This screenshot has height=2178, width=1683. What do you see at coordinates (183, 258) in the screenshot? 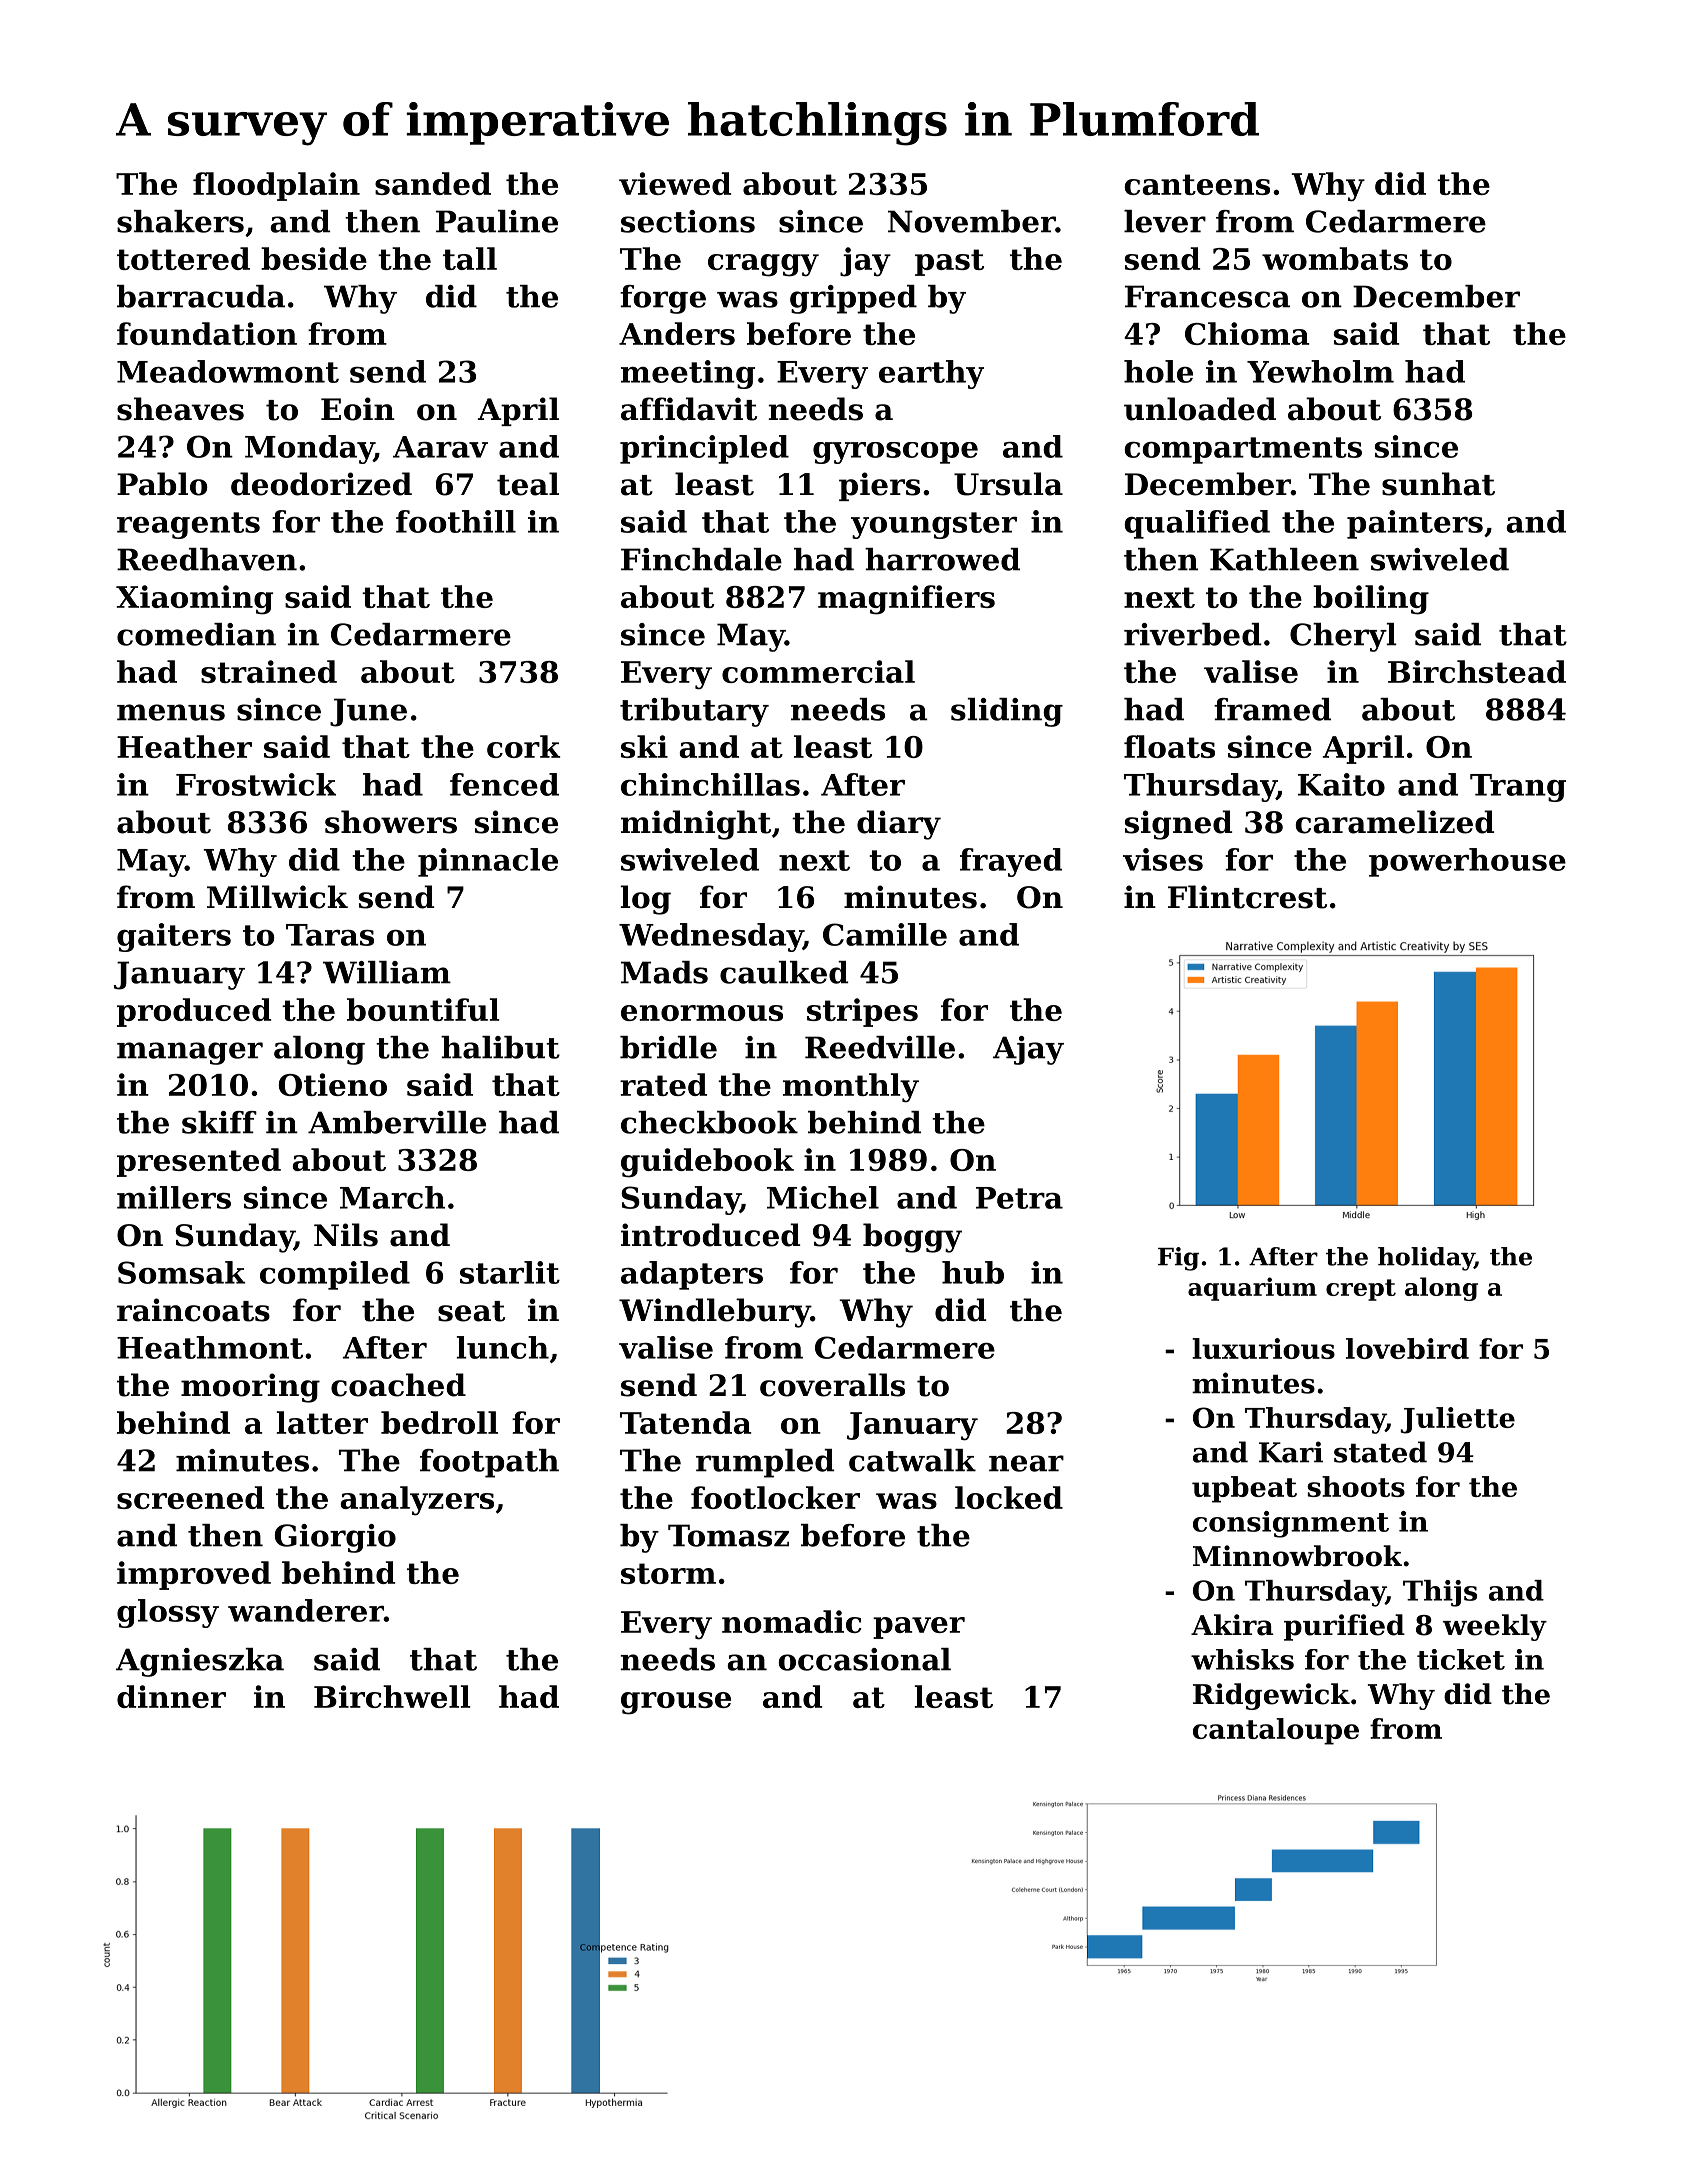
I see `tottered` at bounding box center [183, 258].
